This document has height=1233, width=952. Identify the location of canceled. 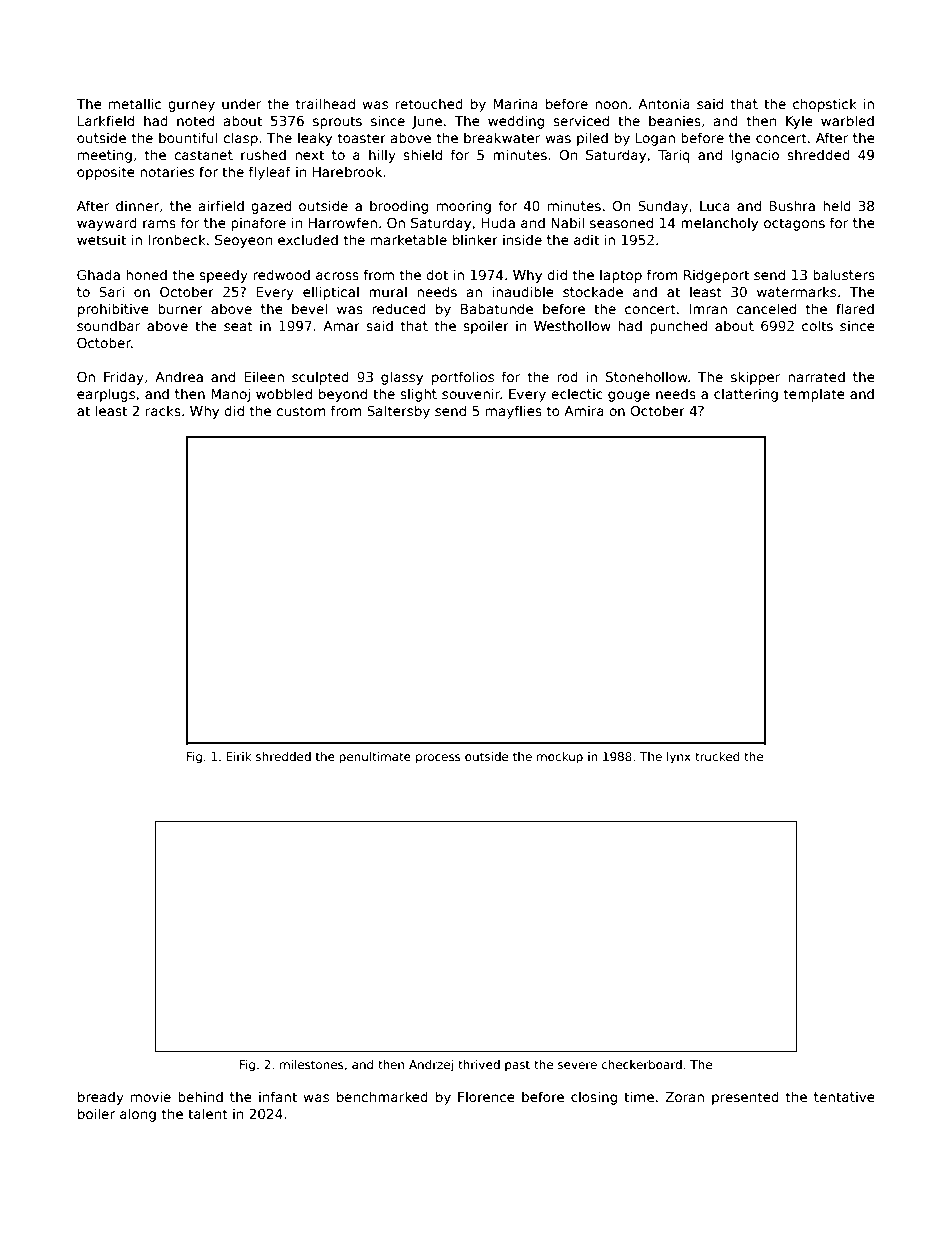
(766, 308).
